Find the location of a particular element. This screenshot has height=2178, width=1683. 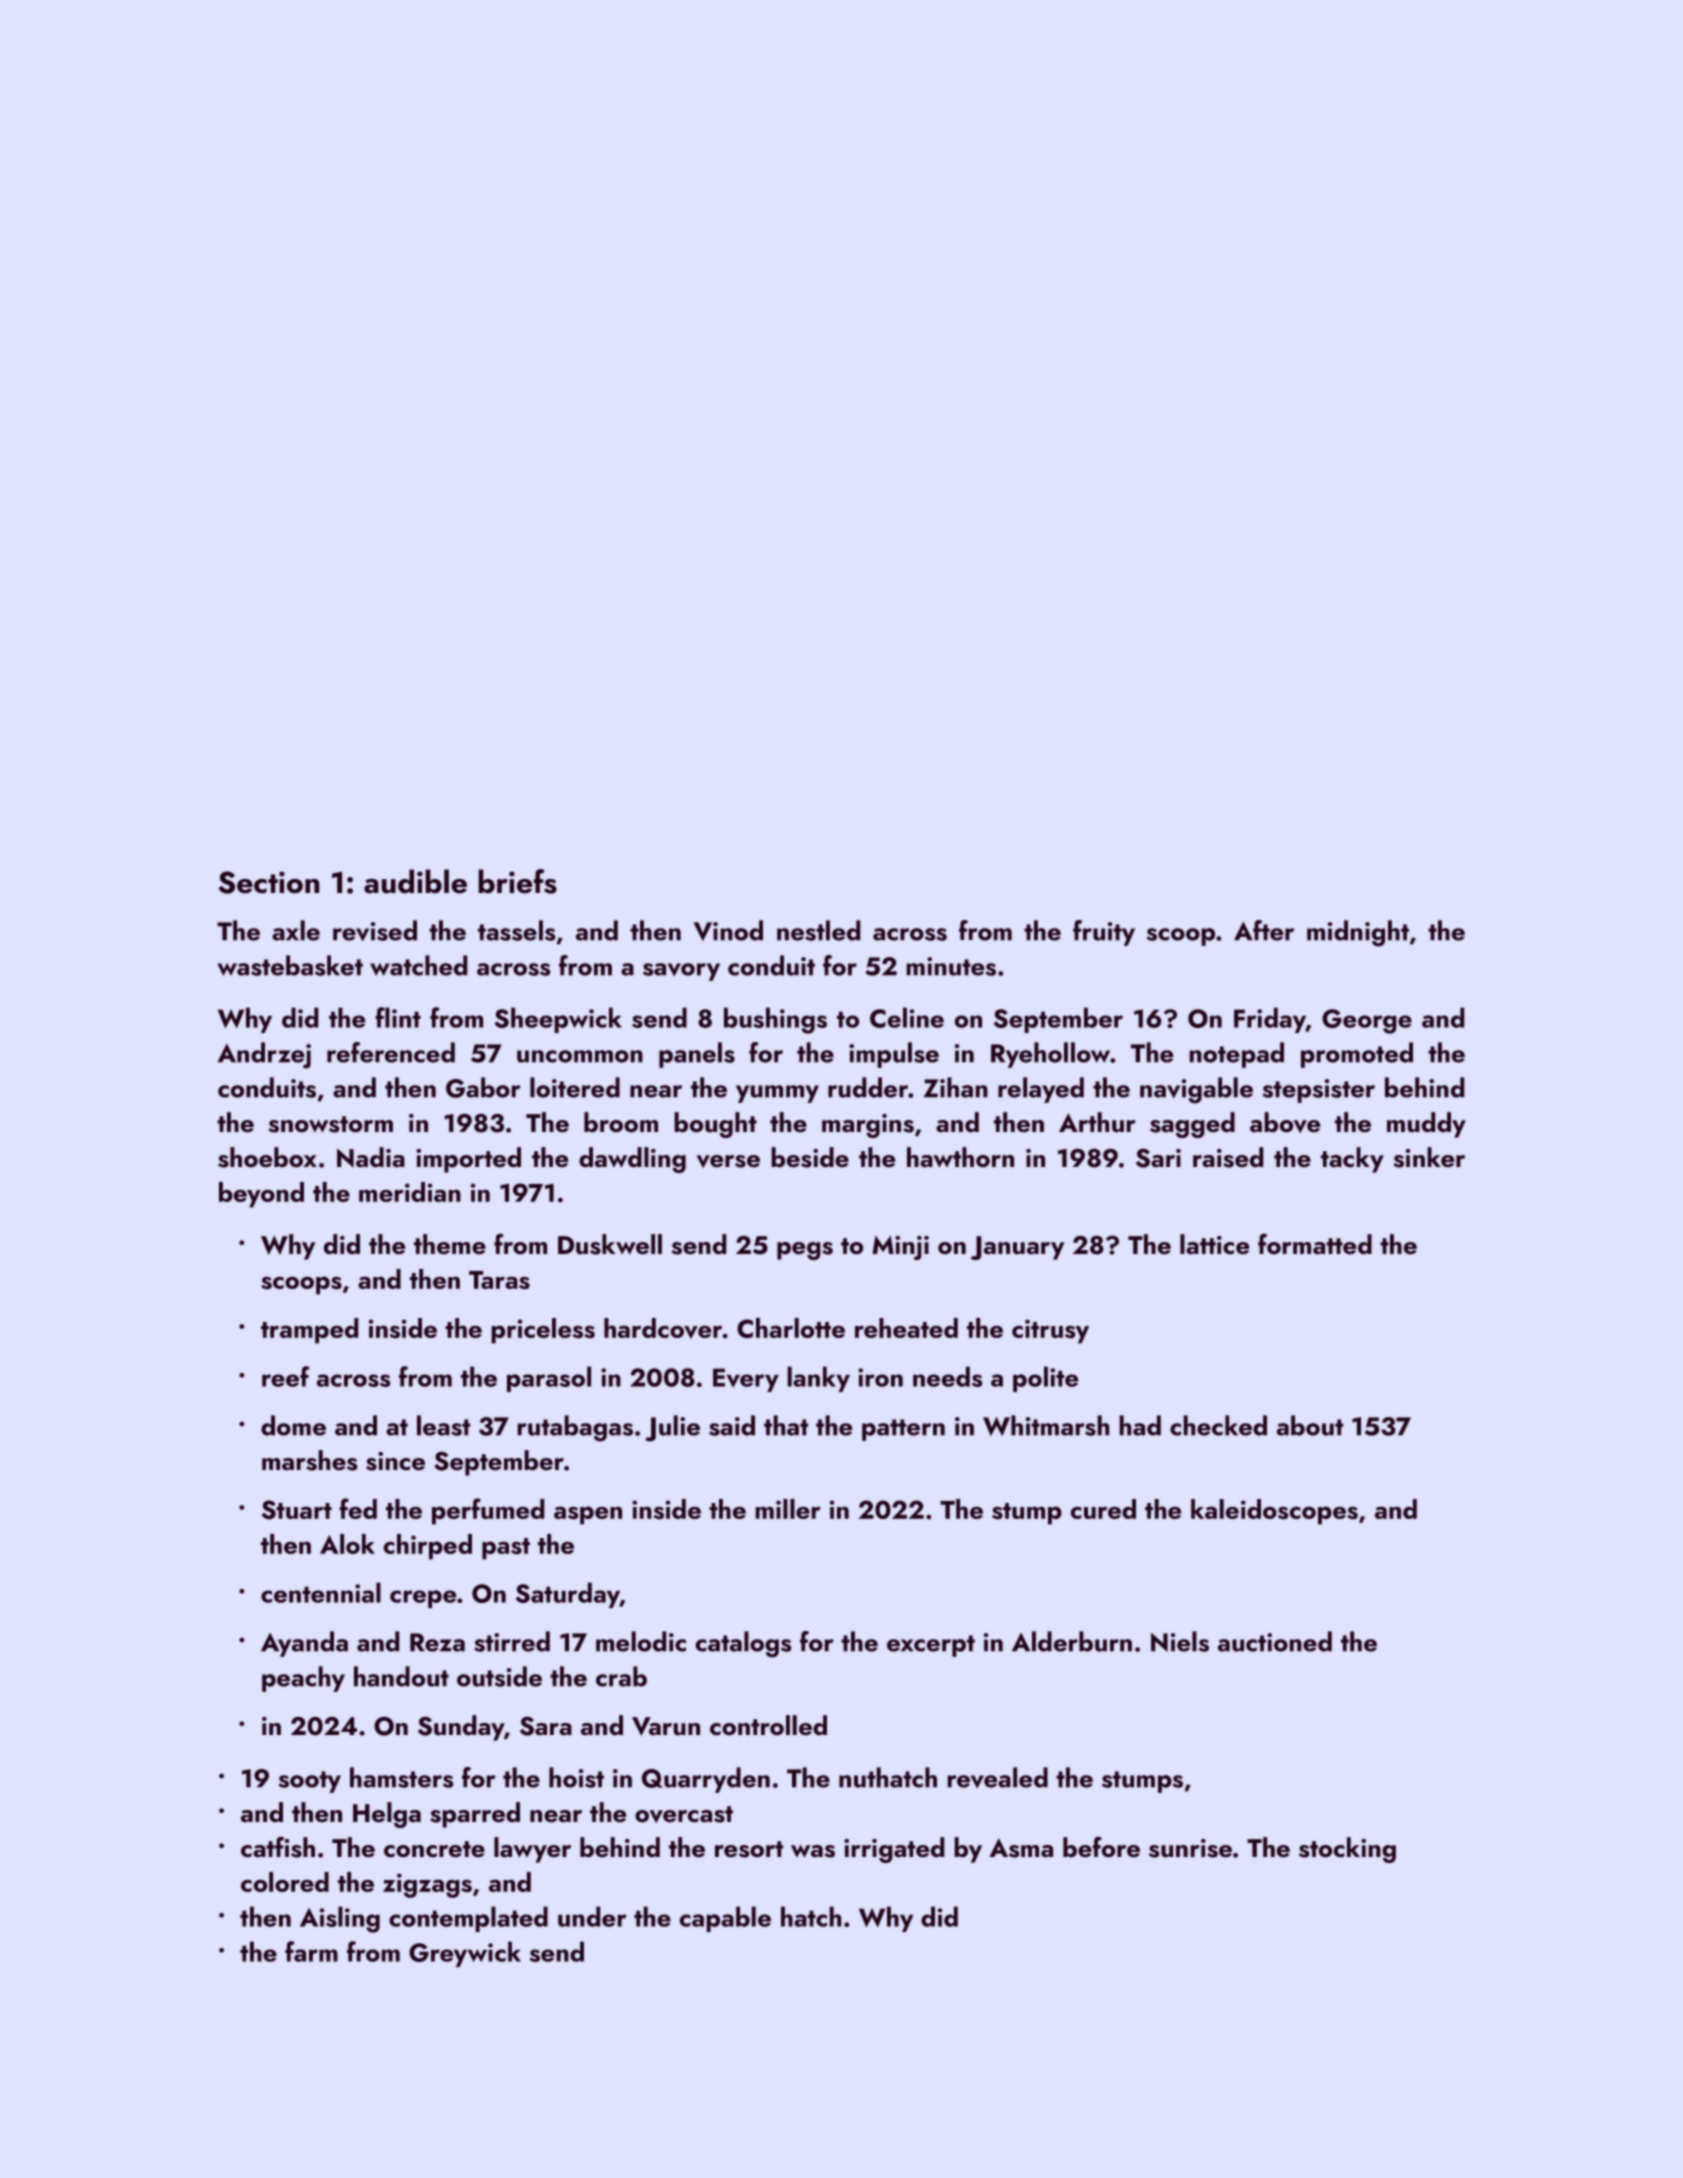

theme is located at coordinates (450, 1244).
